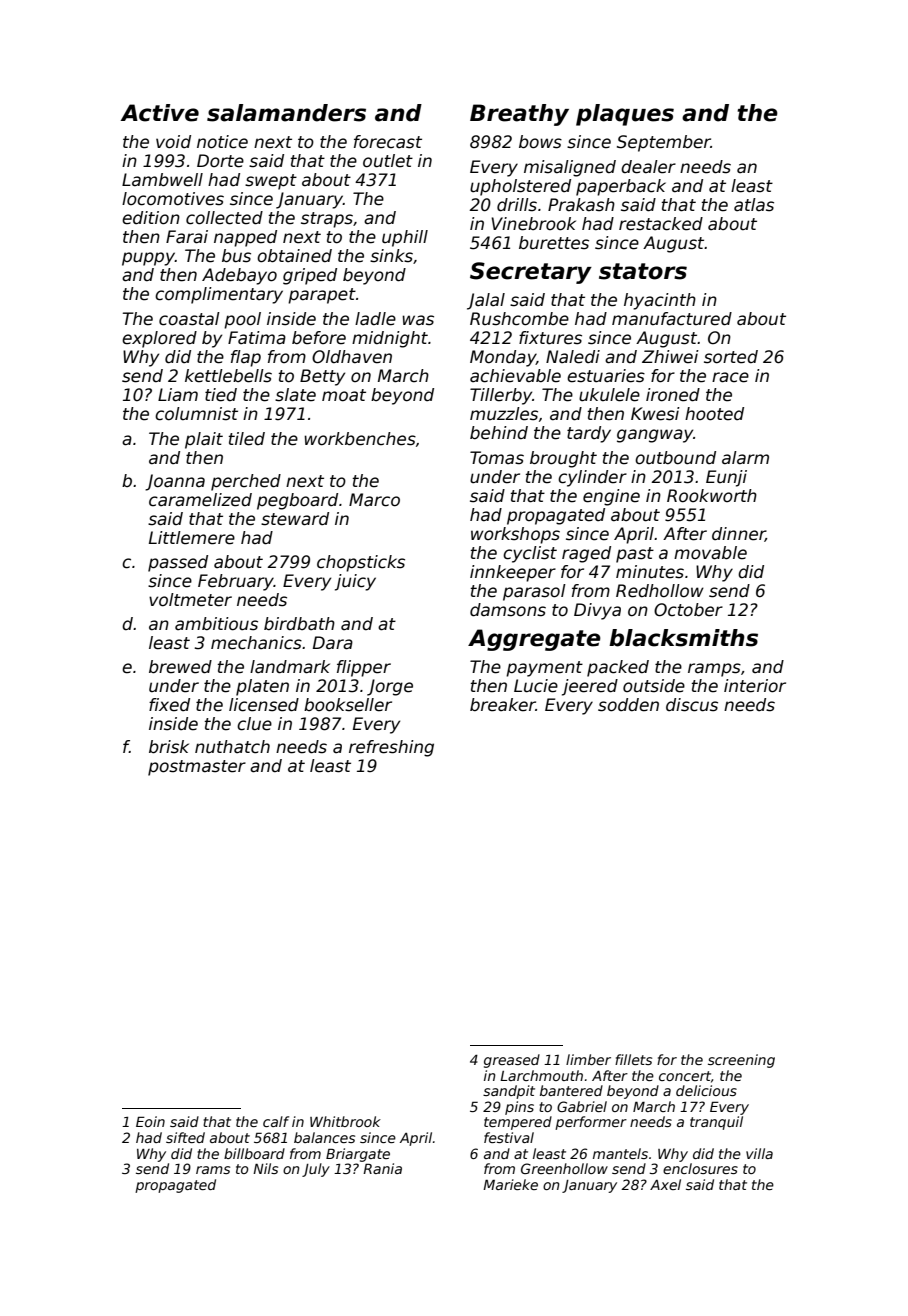 This screenshot has height=1316, width=908. Describe the element at coordinates (286, 113) in the screenshot. I see `salamanders` at that location.
